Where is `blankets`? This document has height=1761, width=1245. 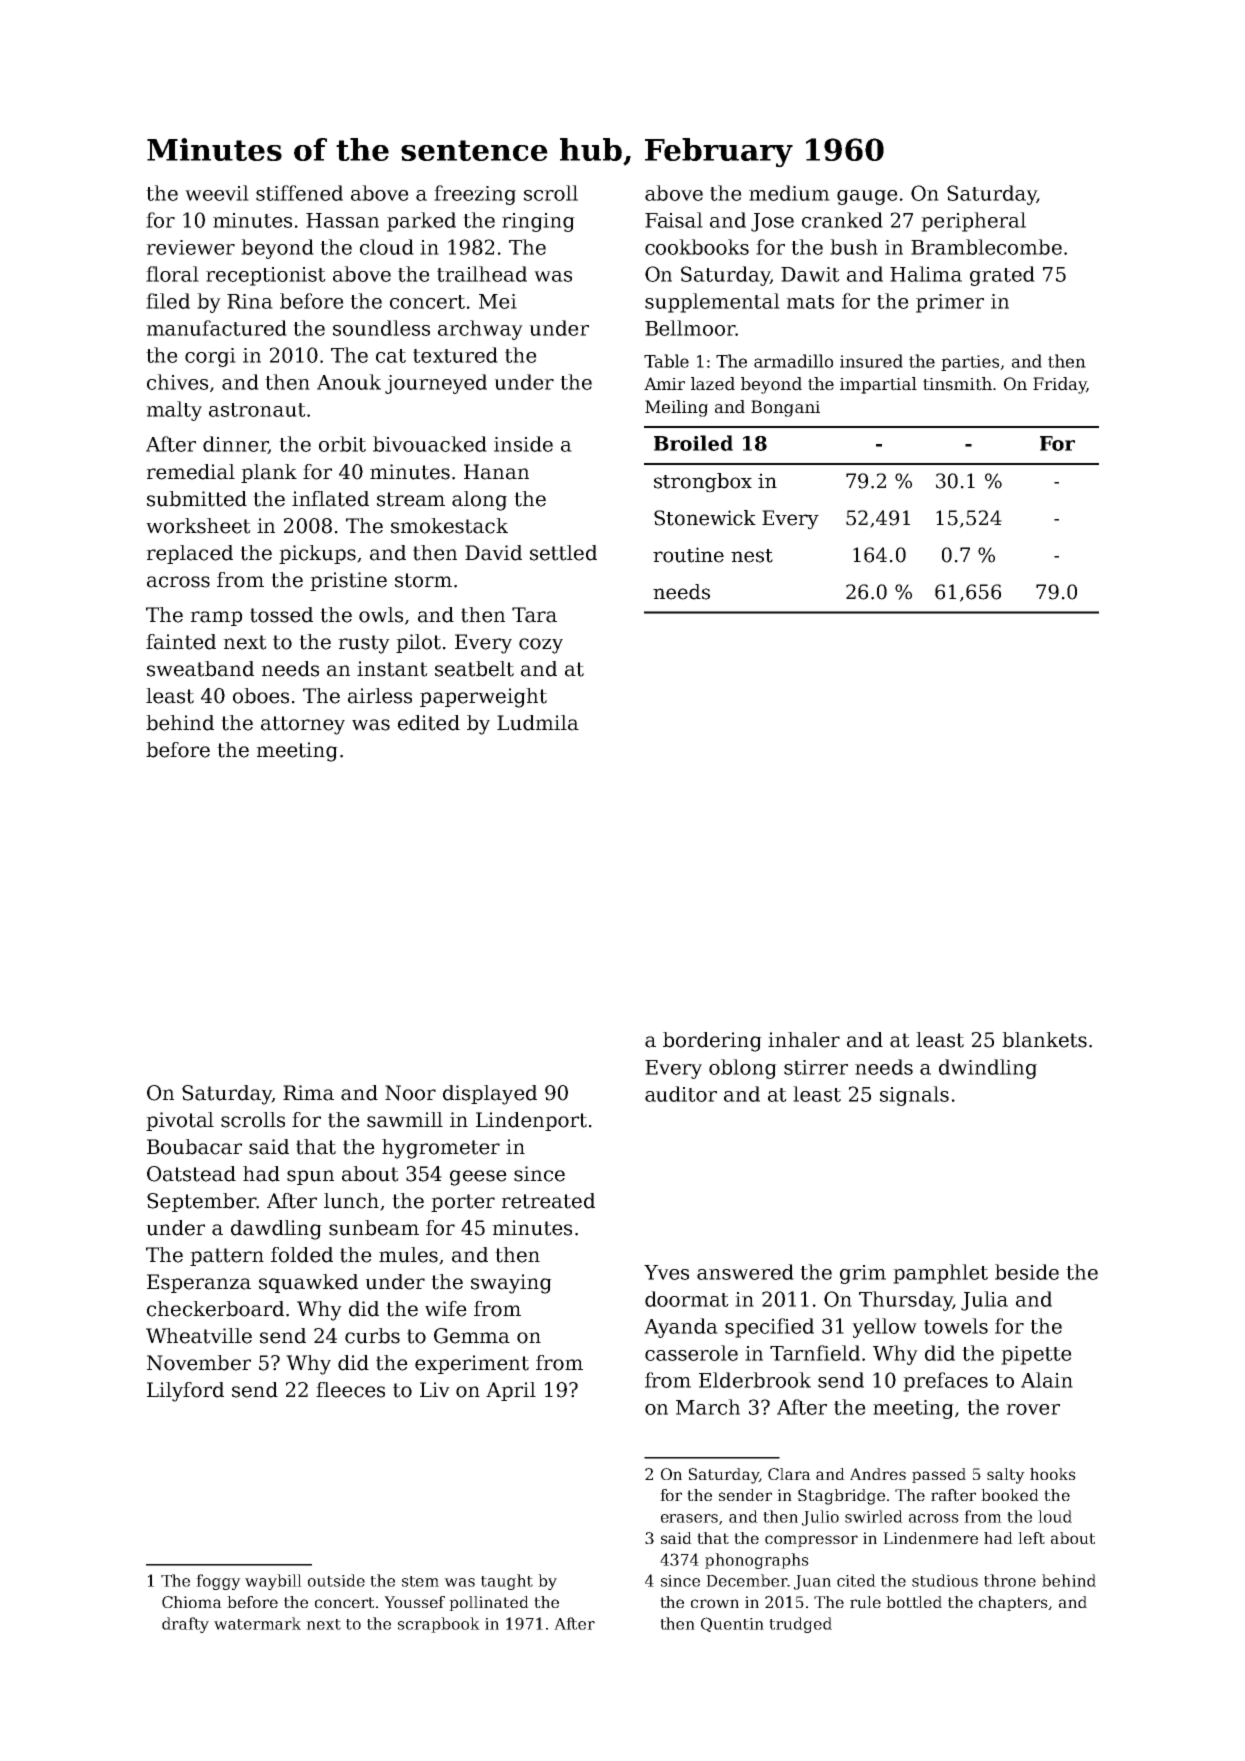
blankets is located at coordinates (1044, 1040).
